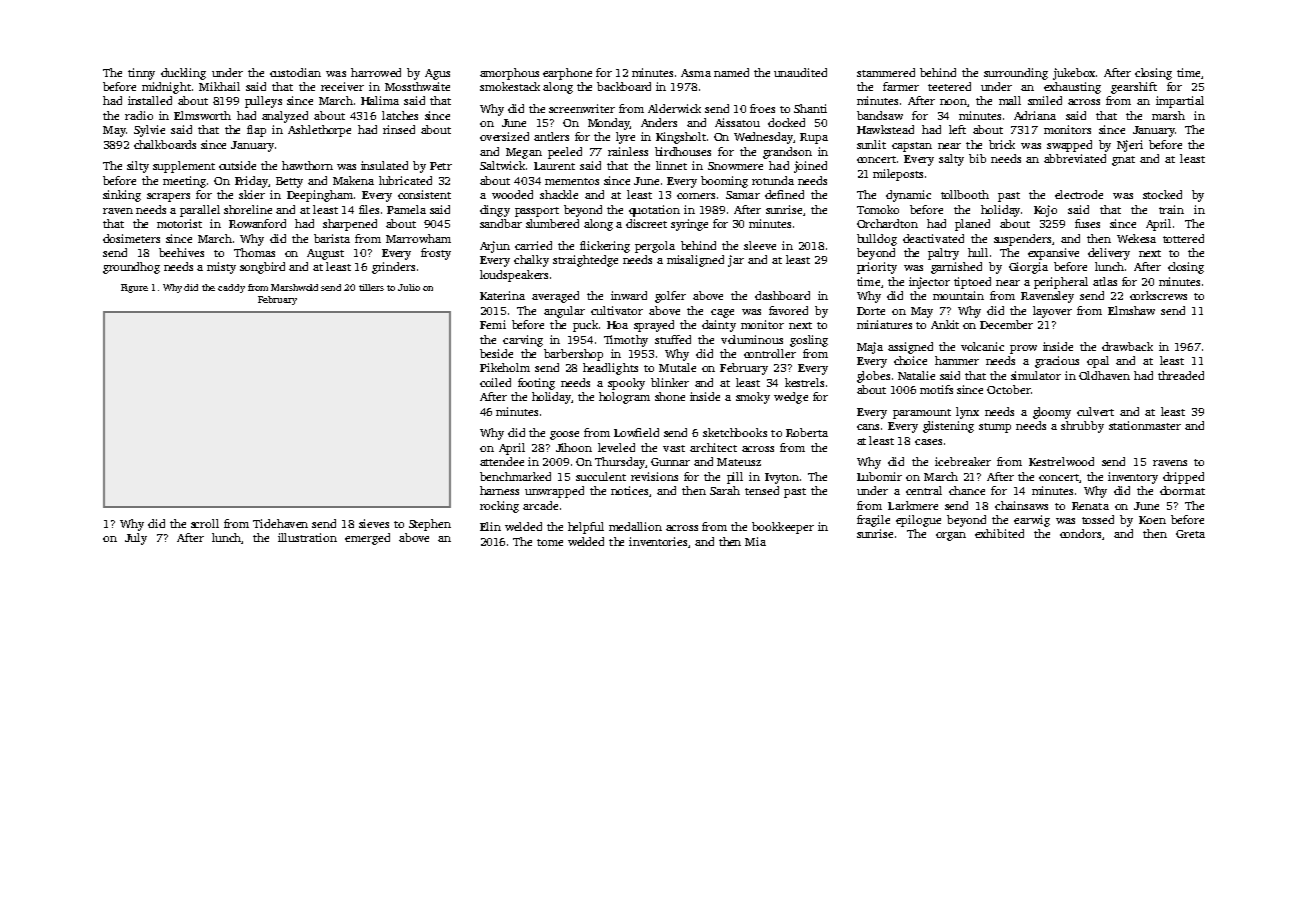 The width and height of the screenshot is (1308, 924). I want to click on Roberta, so click(807, 432).
